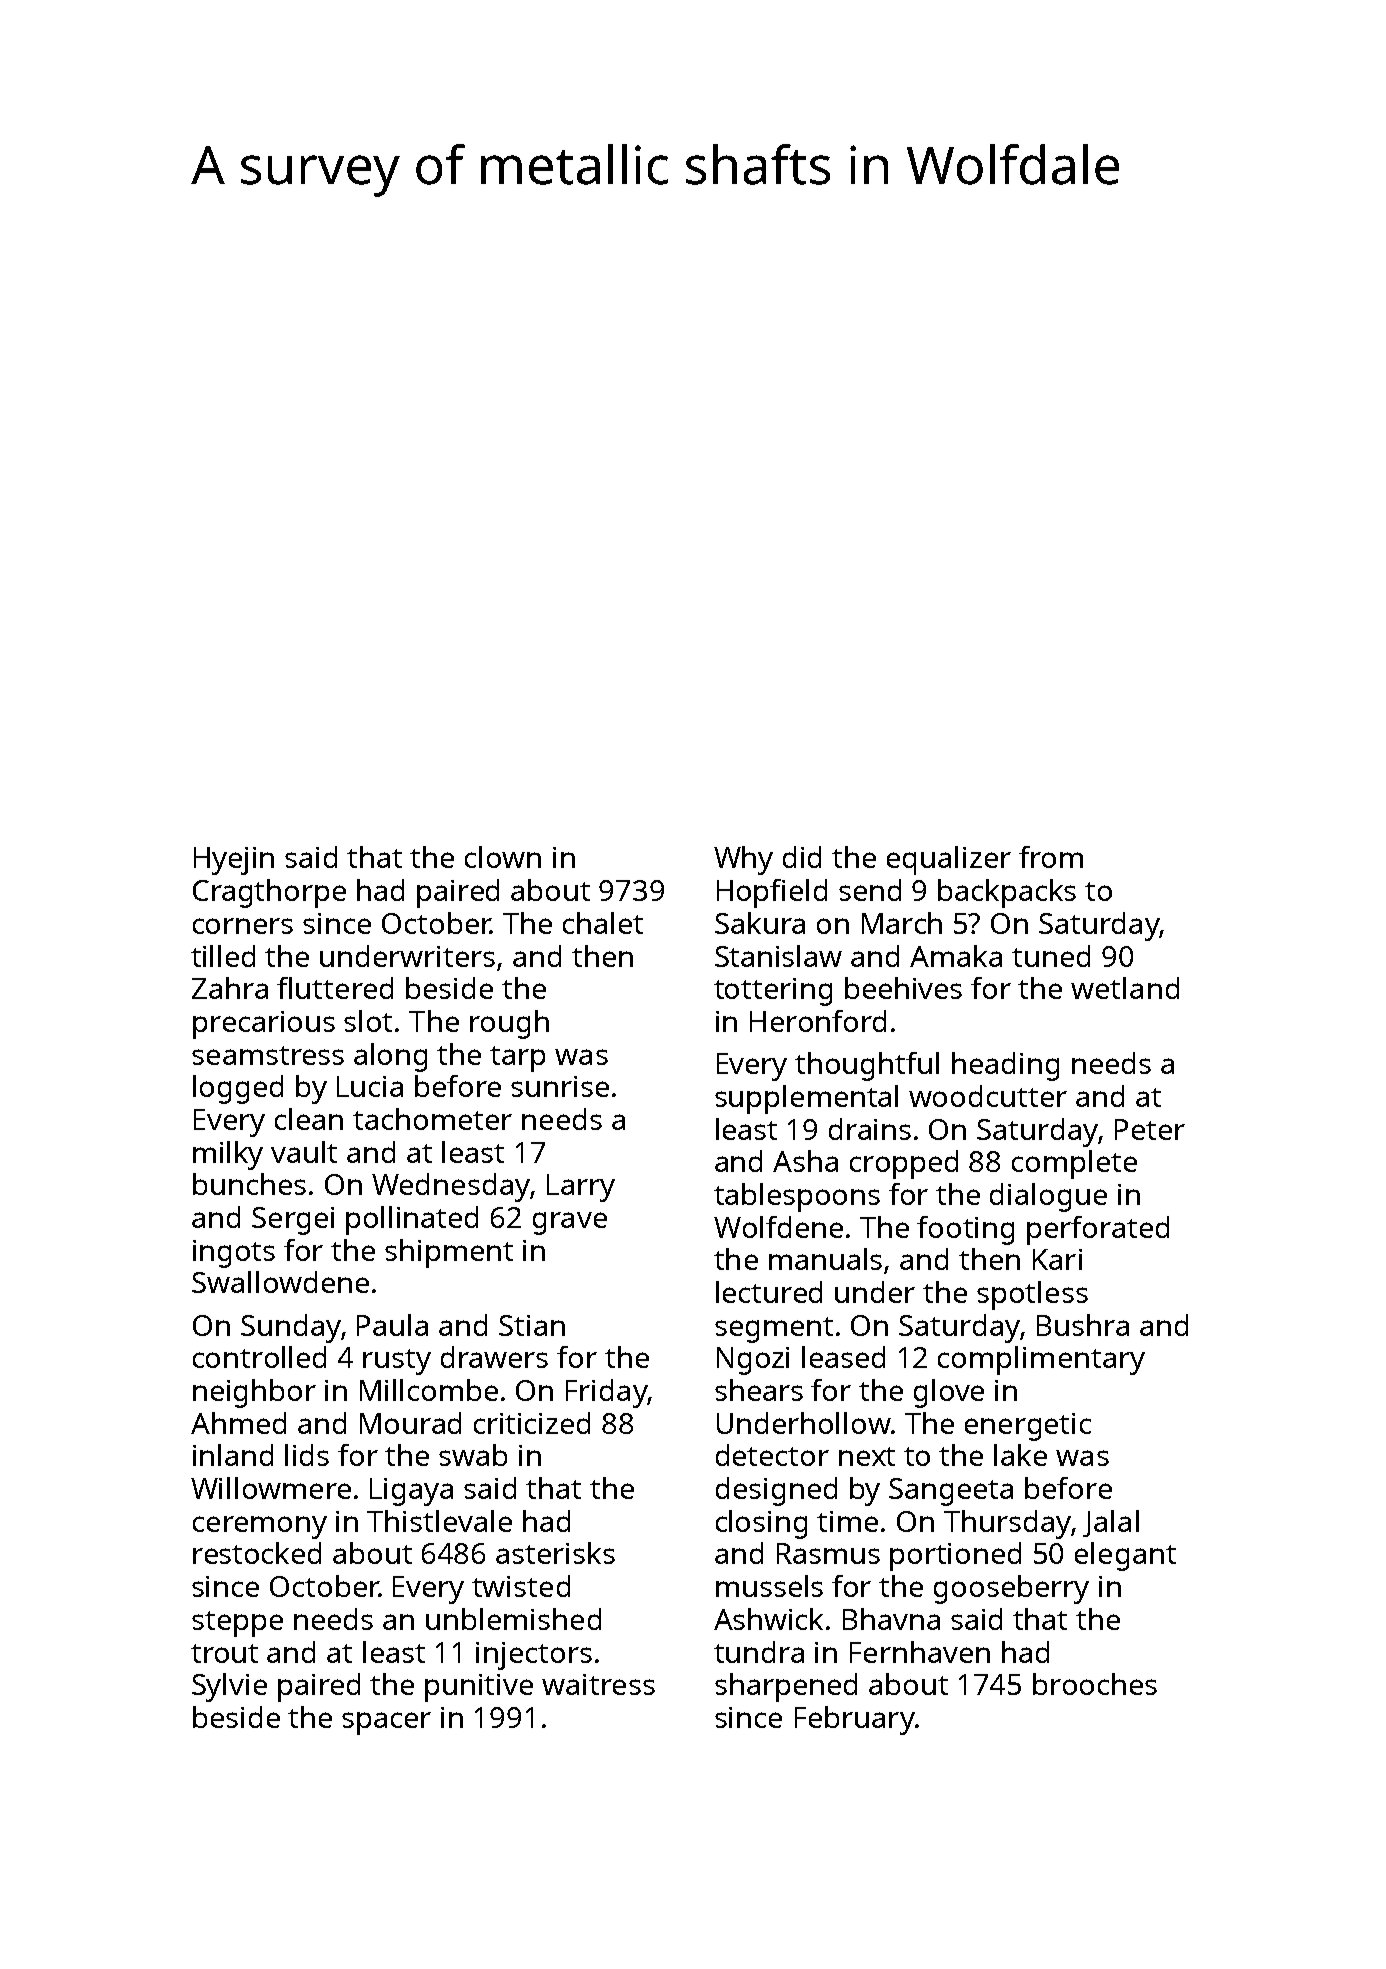  What do you see at coordinates (598, 1684) in the image?
I see `waitress` at bounding box center [598, 1684].
